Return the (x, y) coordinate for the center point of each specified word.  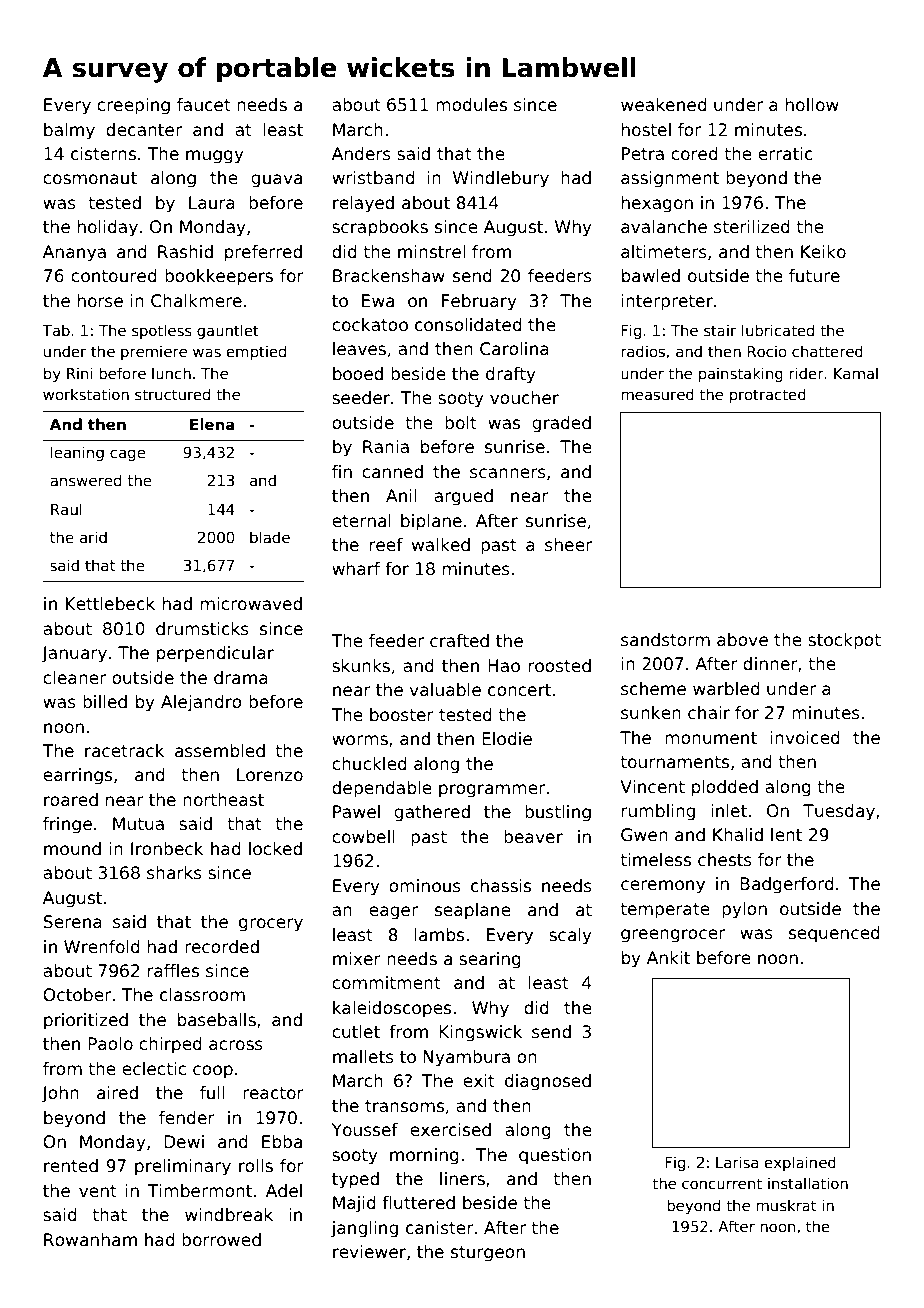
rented (71, 1166)
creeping (133, 106)
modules (471, 105)
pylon (744, 910)
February (479, 302)
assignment (670, 179)
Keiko (823, 252)
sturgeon (488, 1254)
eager (393, 913)
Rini (80, 373)
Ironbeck (167, 849)
